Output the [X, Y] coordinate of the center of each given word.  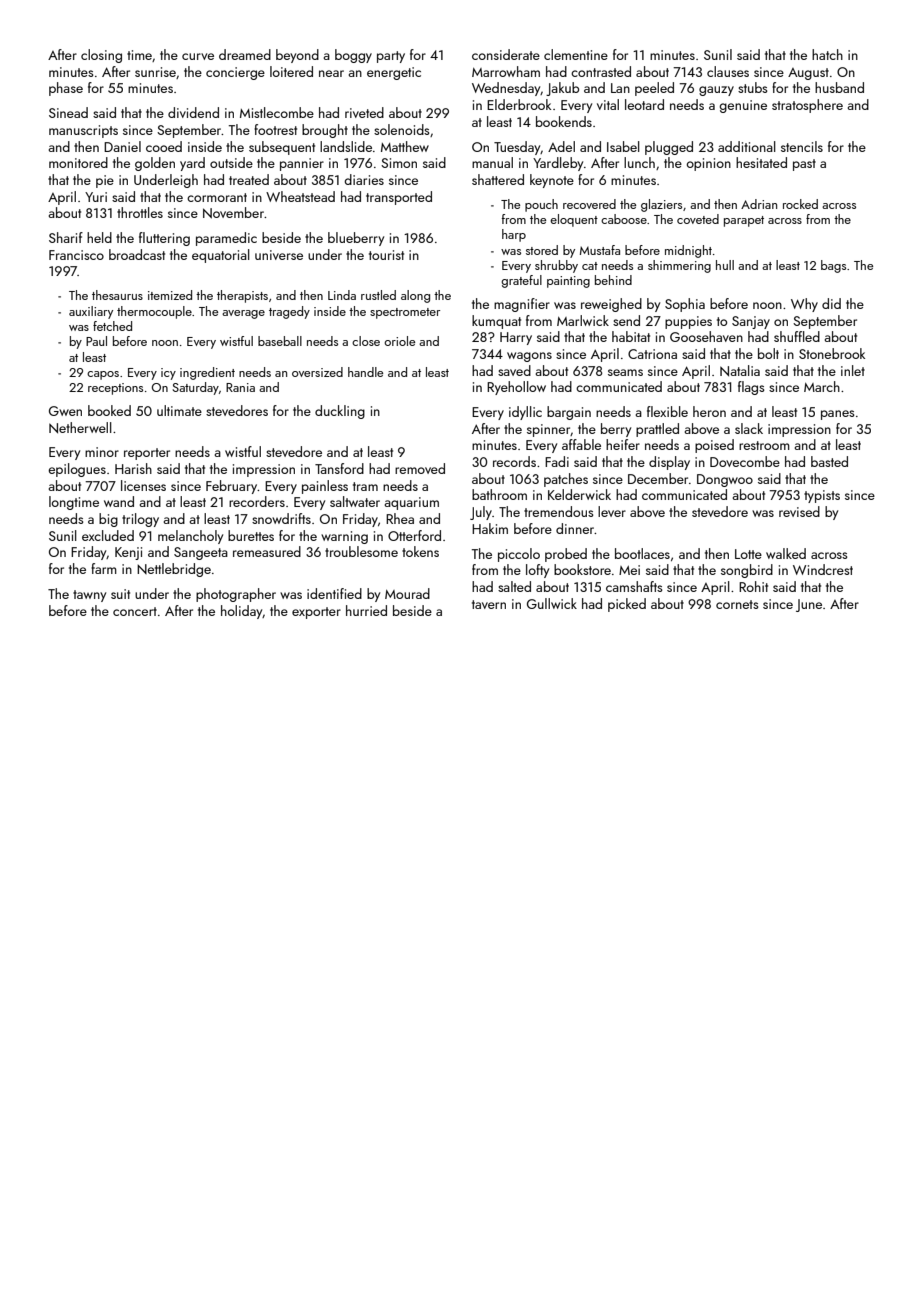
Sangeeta [201, 553]
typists [822, 496]
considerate [506, 54]
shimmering [679, 266]
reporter [147, 454]
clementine [576, 54]
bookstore [582, 569]
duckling [340, 412]
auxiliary [91, 312]
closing [101, 56]
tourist [386, 255]
